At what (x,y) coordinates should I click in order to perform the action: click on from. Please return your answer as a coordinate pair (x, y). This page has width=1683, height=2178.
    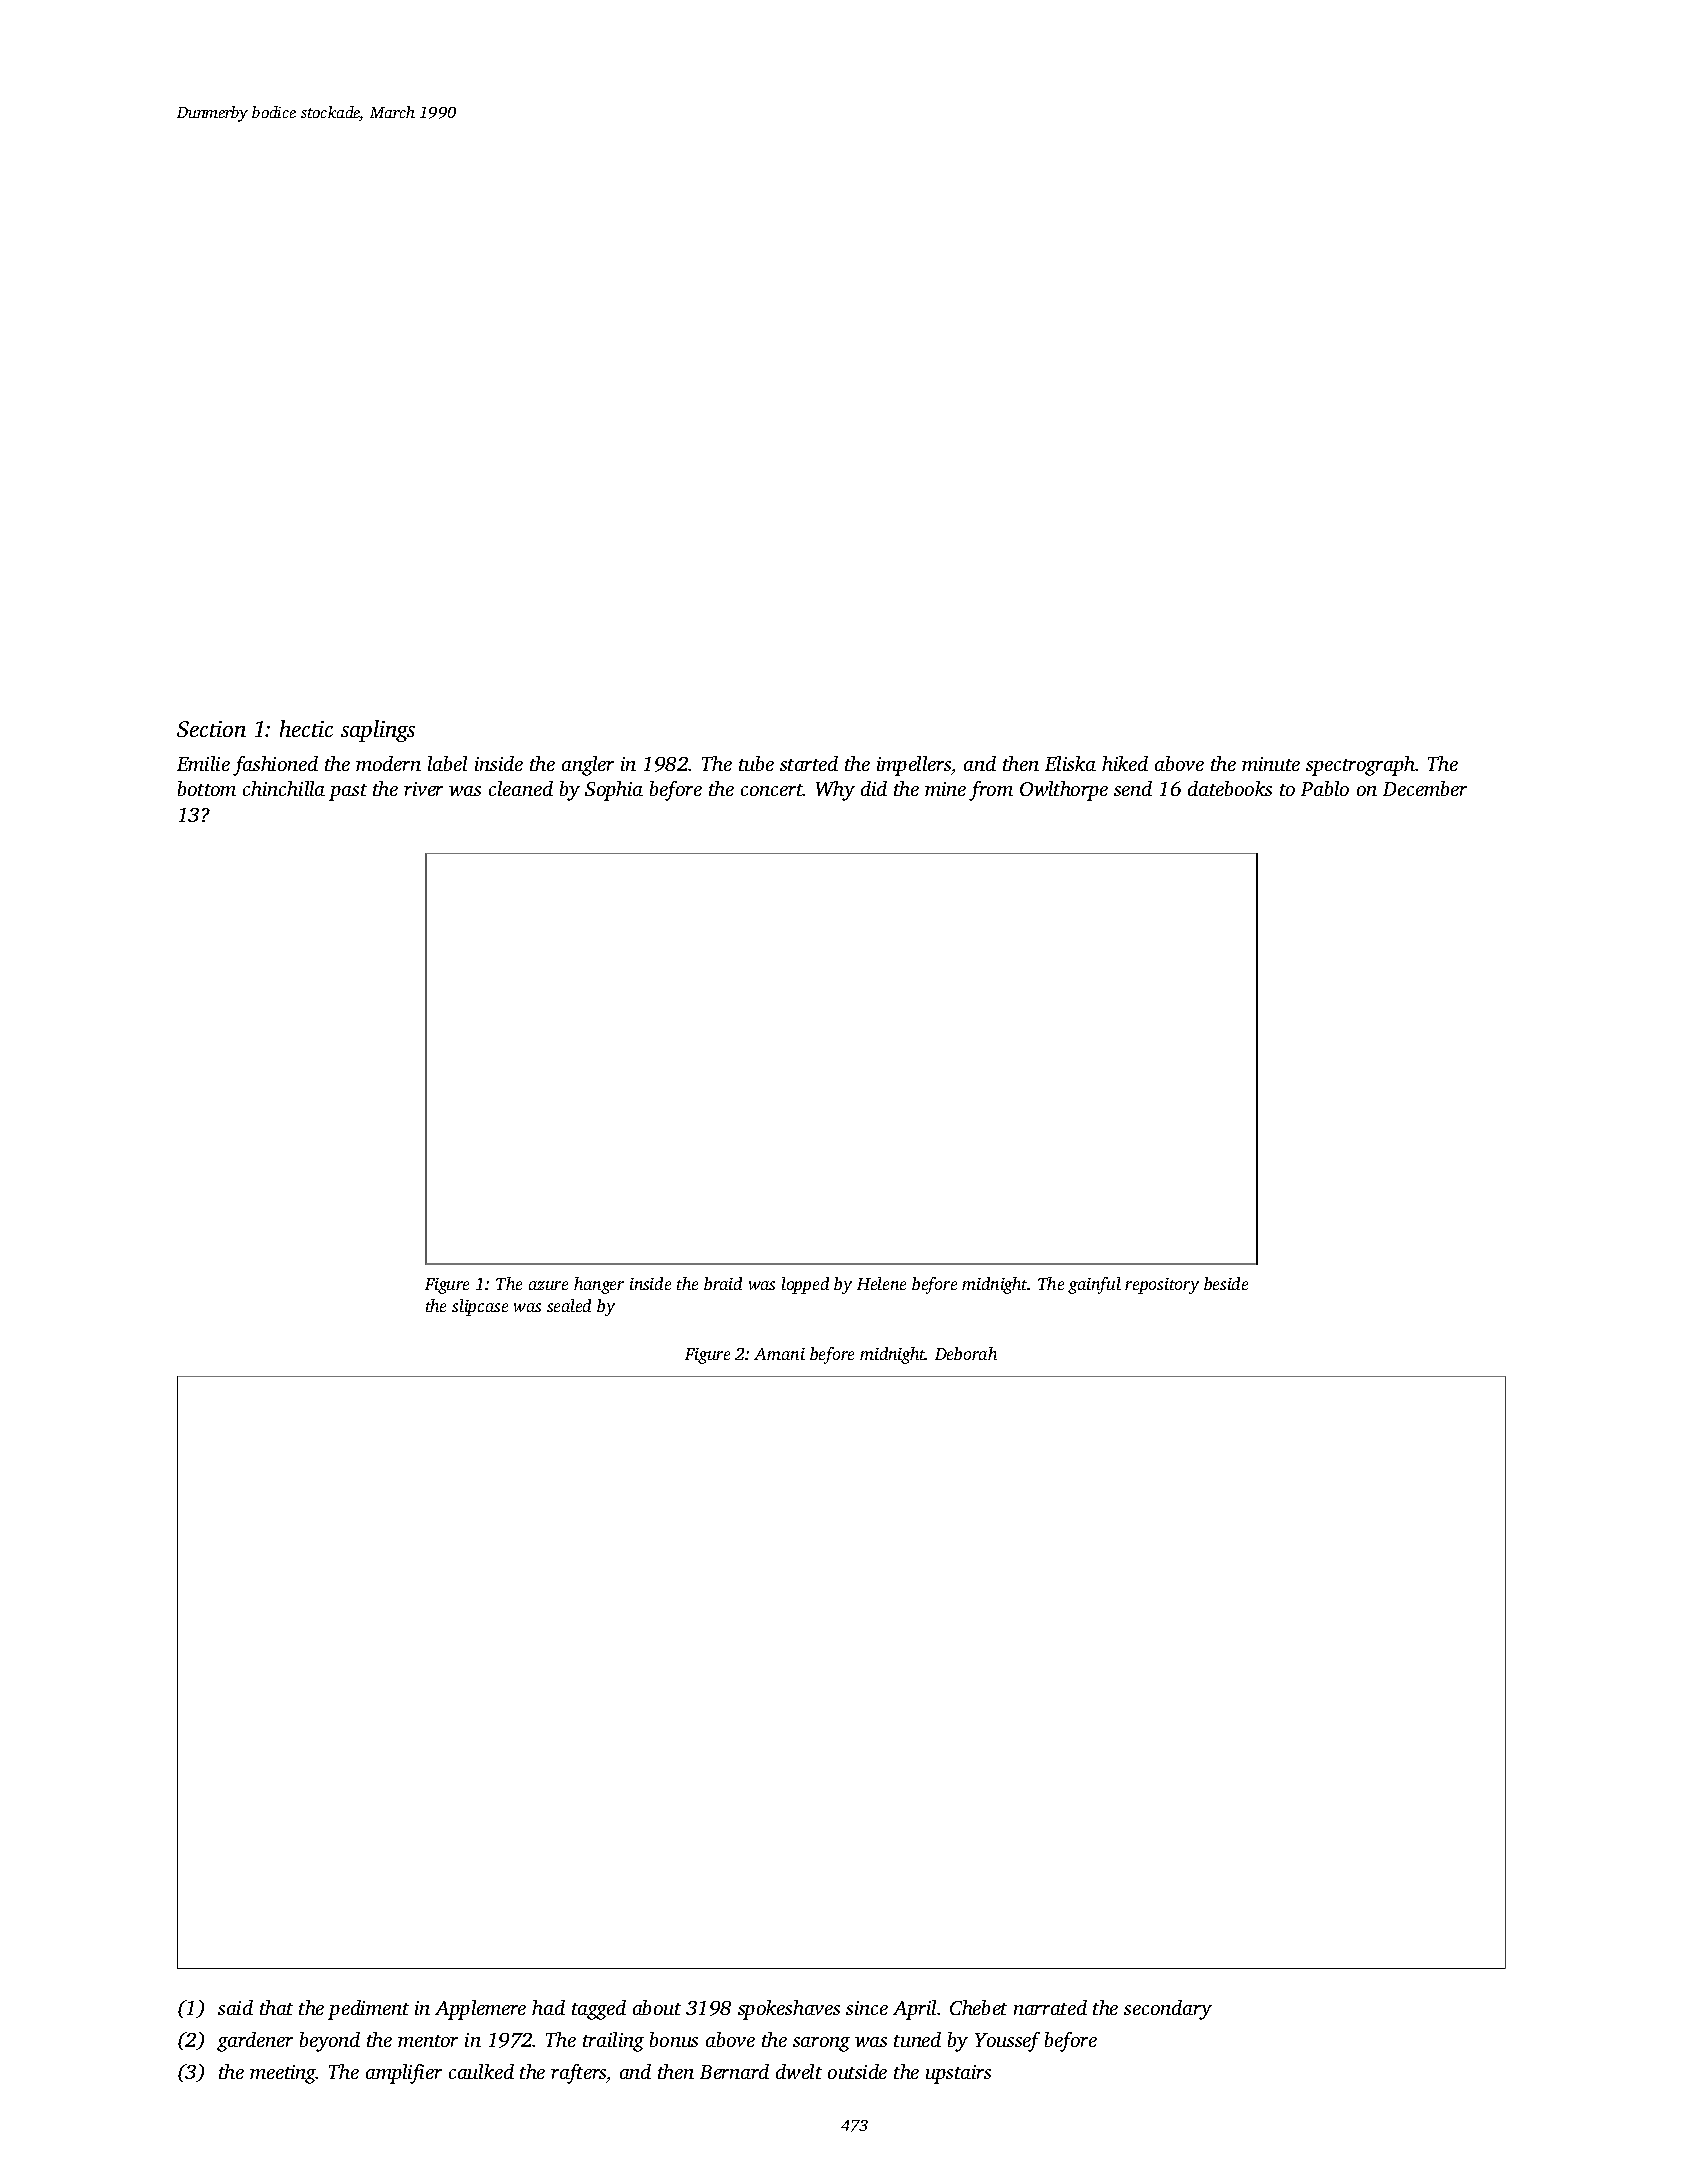
    Looking at the image, I should click on (991, 791).
